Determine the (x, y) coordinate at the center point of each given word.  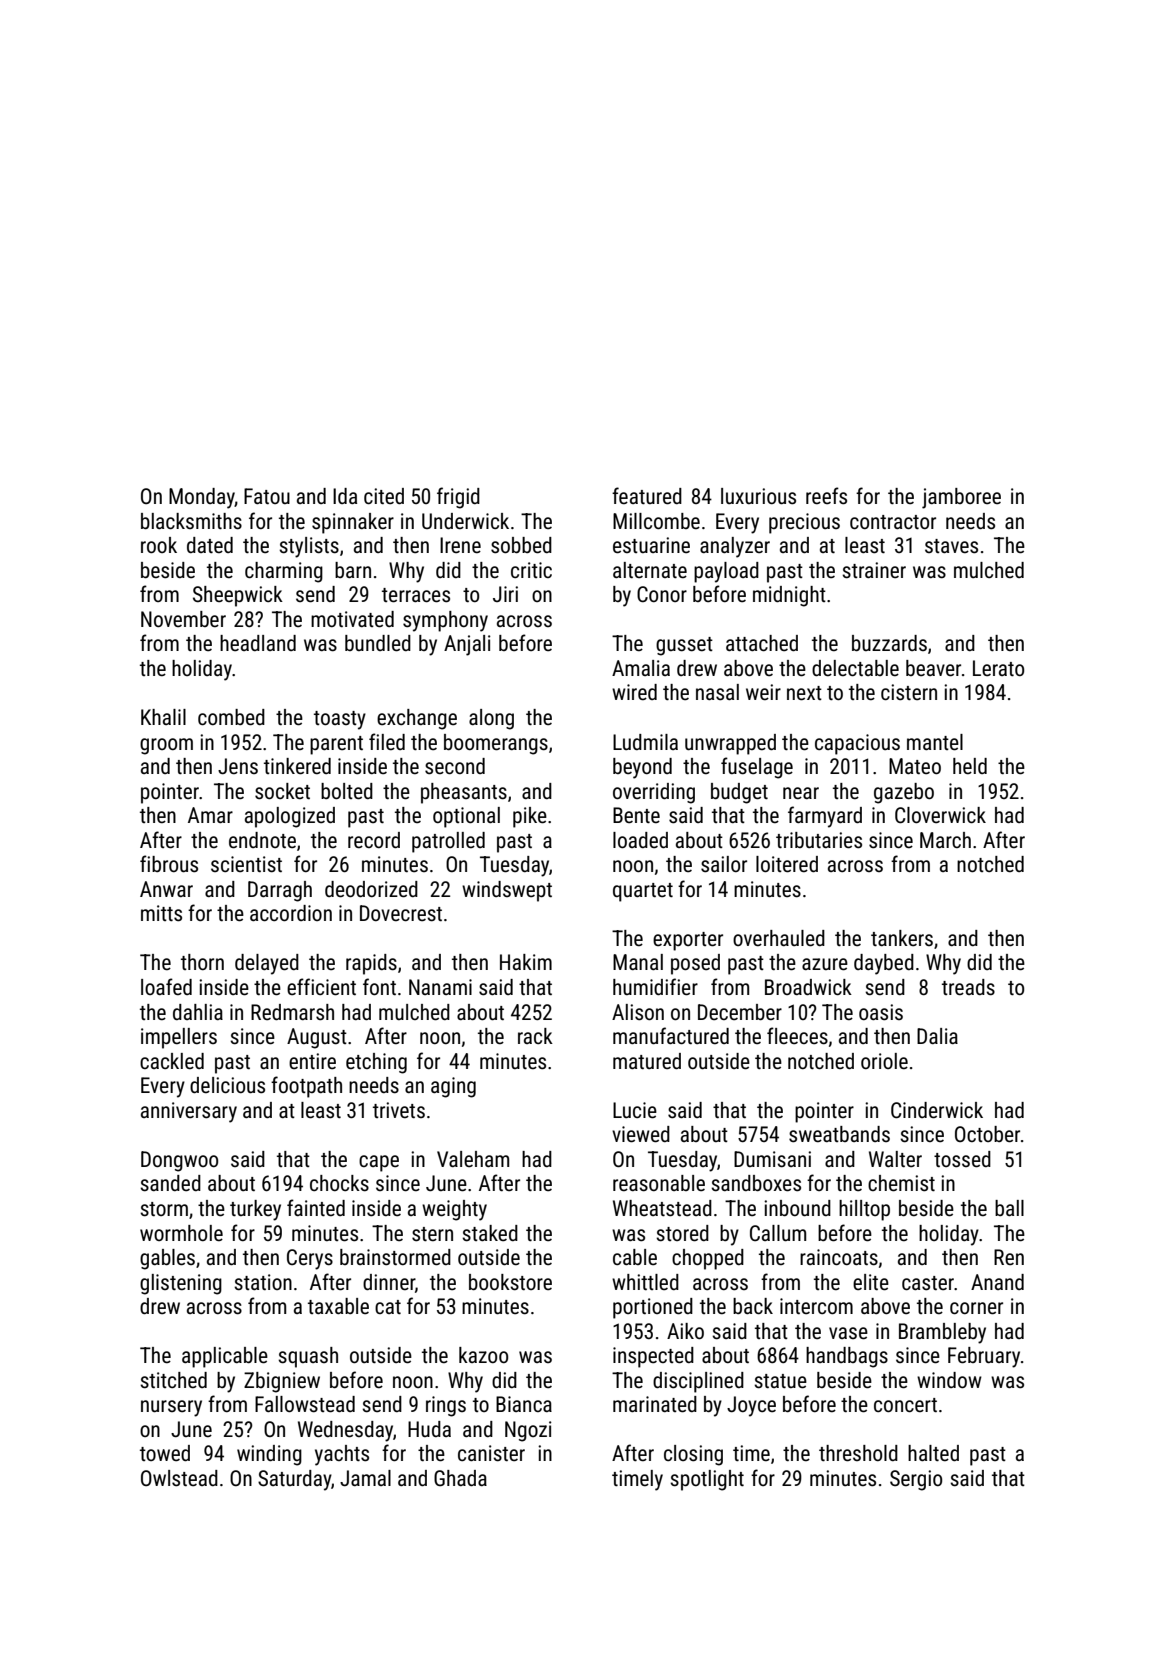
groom (166, 746)
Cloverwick (940, 815)
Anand (997, 1282)
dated (210, 545)
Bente (636, 815)
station (263, 1282)
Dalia (937, 1036)
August (317, 1038)
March (945, 840)
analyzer (735, 547)
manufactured (671, 1035)
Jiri (505, 594)
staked (490, 1233)
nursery (171, 1408)
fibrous (169, 864)
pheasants (464, 793)
